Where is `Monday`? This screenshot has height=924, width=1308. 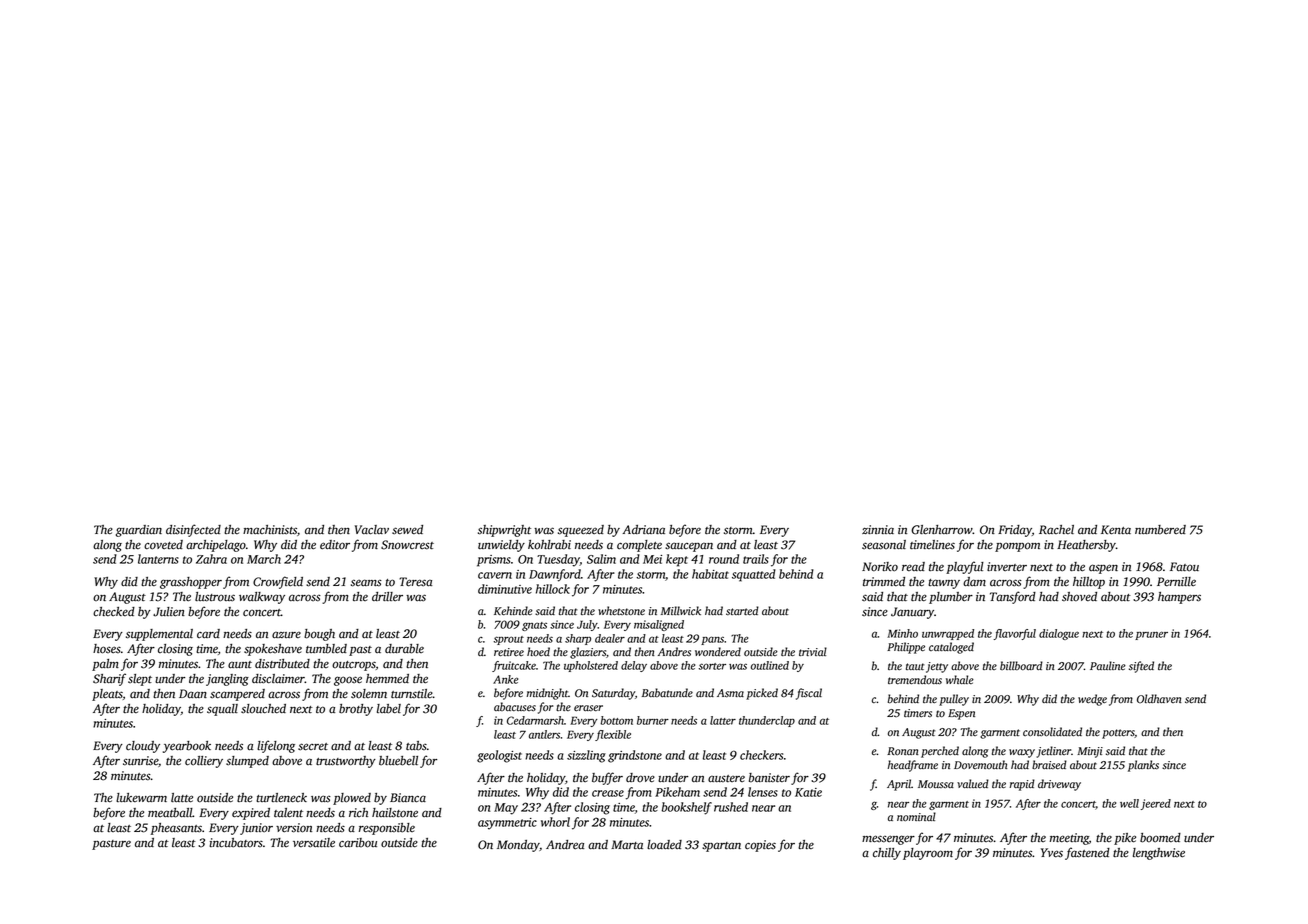
Monday is located at coordinates (518, 846).
